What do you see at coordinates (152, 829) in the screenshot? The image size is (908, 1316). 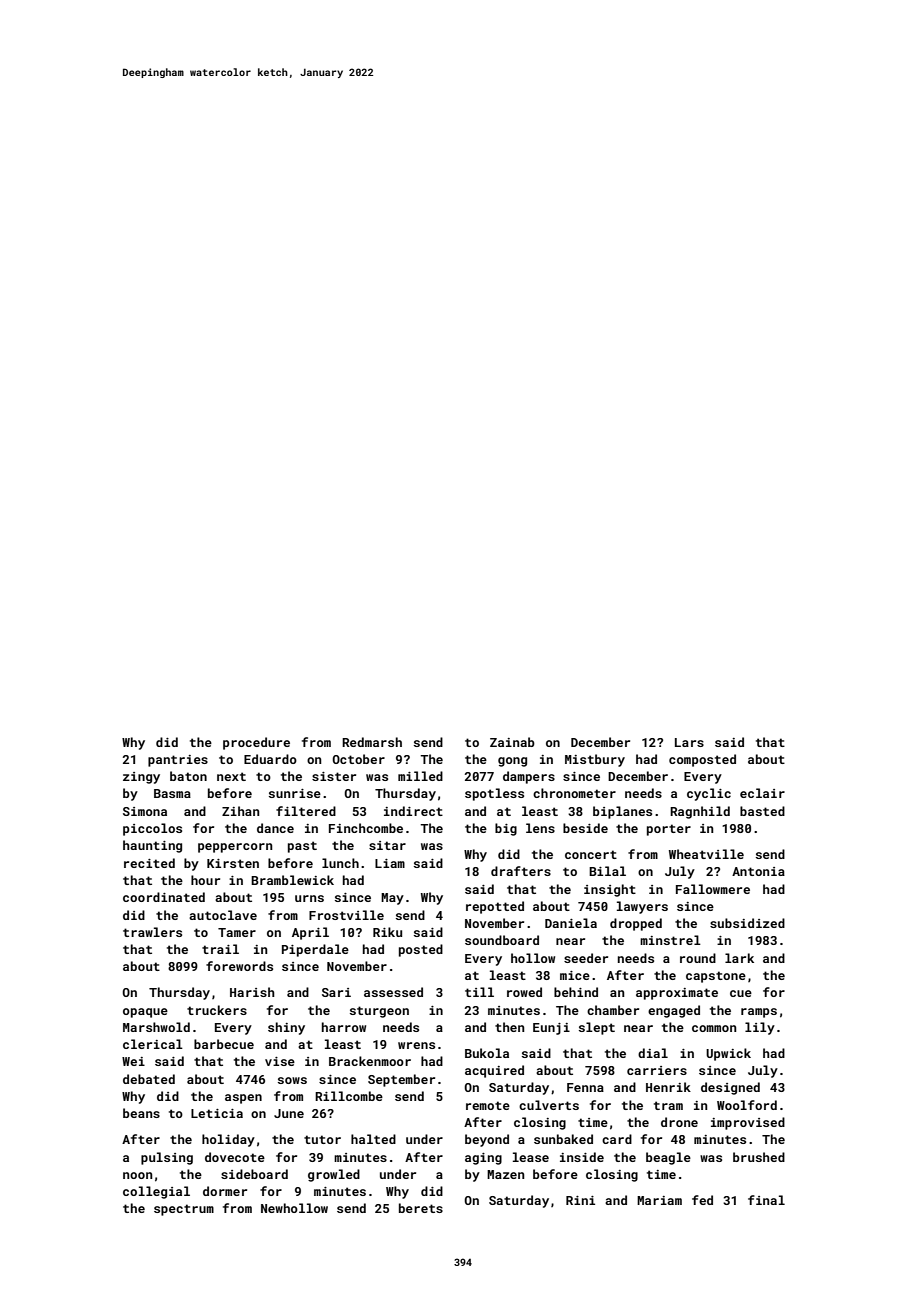 I see `piccolos` at bounding box center [152, 829].
